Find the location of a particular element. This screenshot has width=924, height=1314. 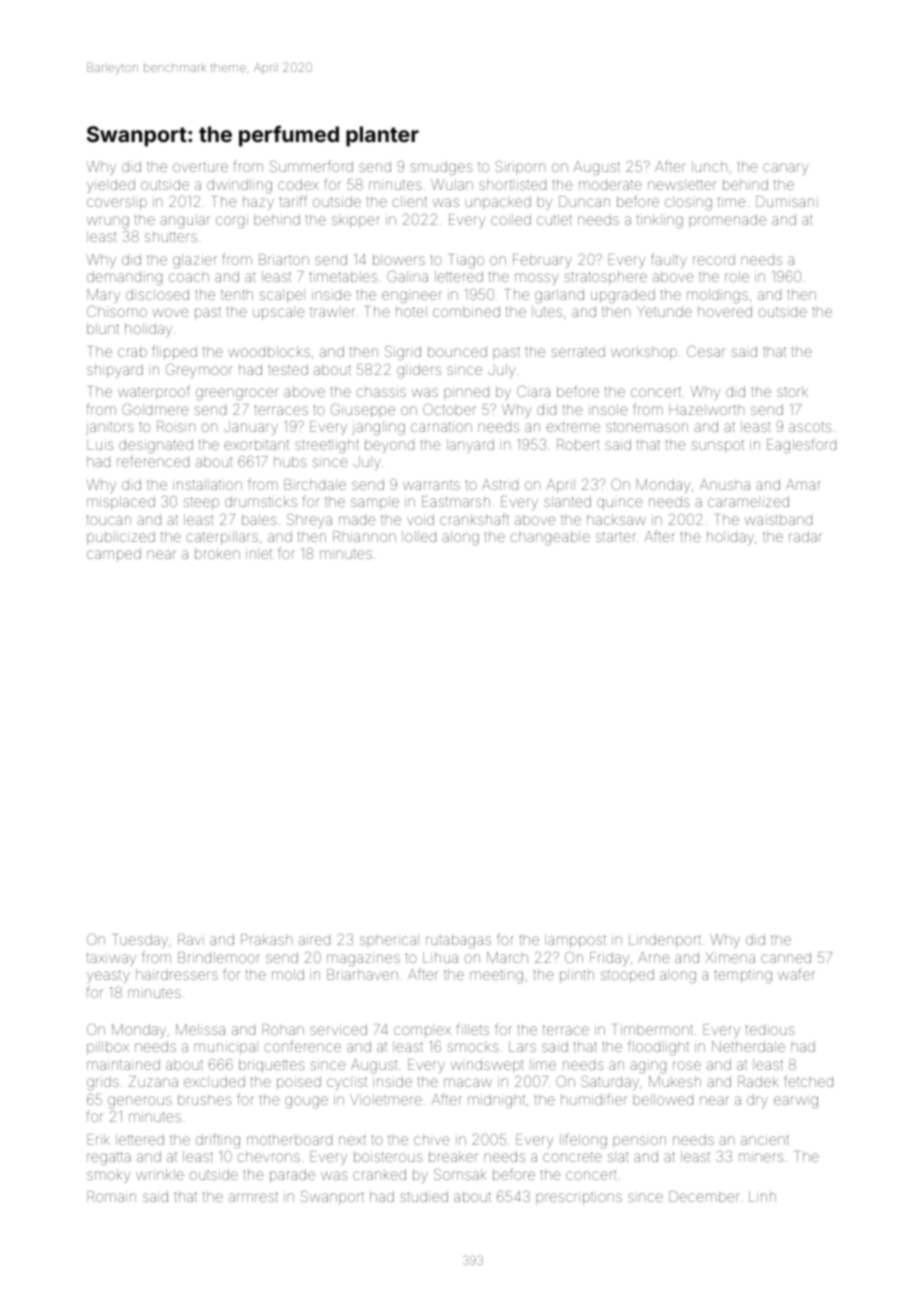

canary is located at coordinates (785, 169).
